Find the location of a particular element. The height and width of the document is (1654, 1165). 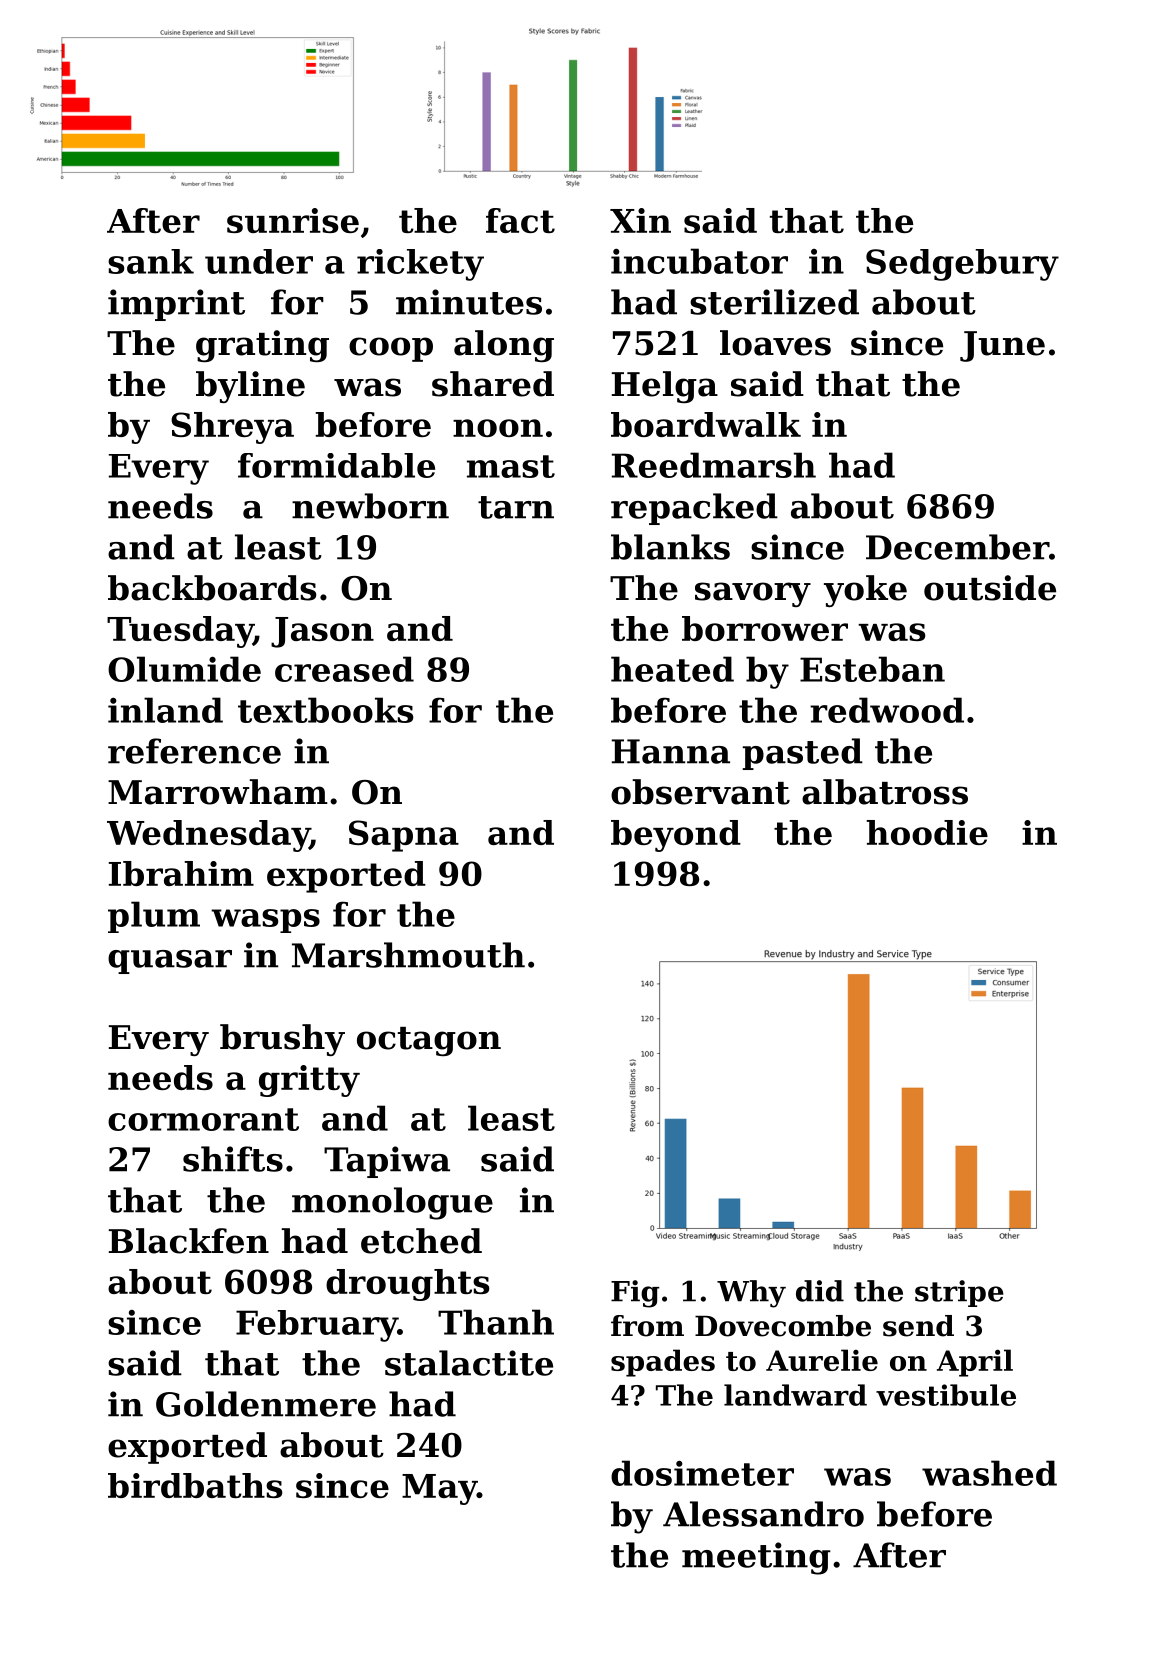

Goldenmere is located at coordinates (266, 1404).
